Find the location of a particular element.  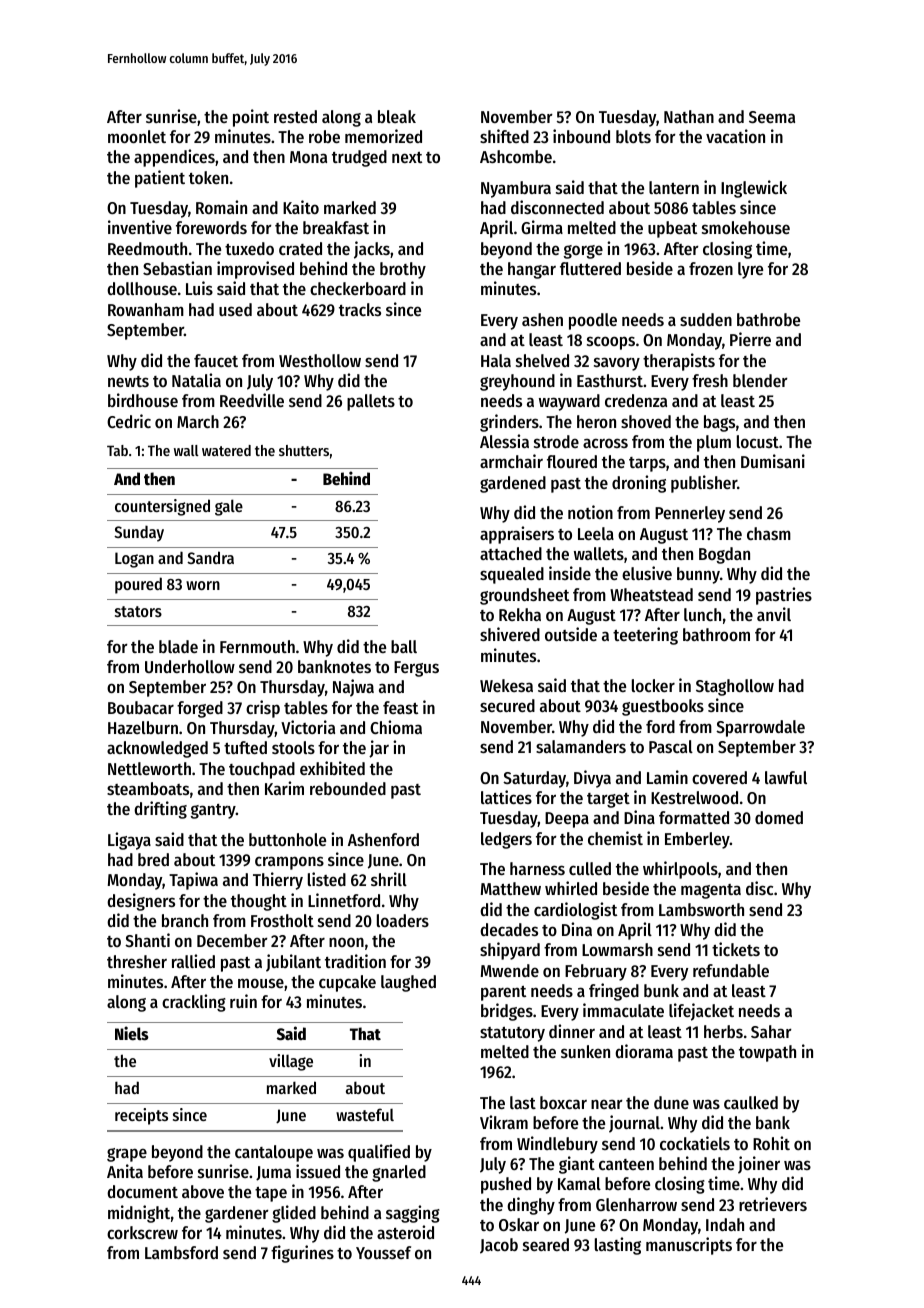

jar is located at coordinates (379, 749).
